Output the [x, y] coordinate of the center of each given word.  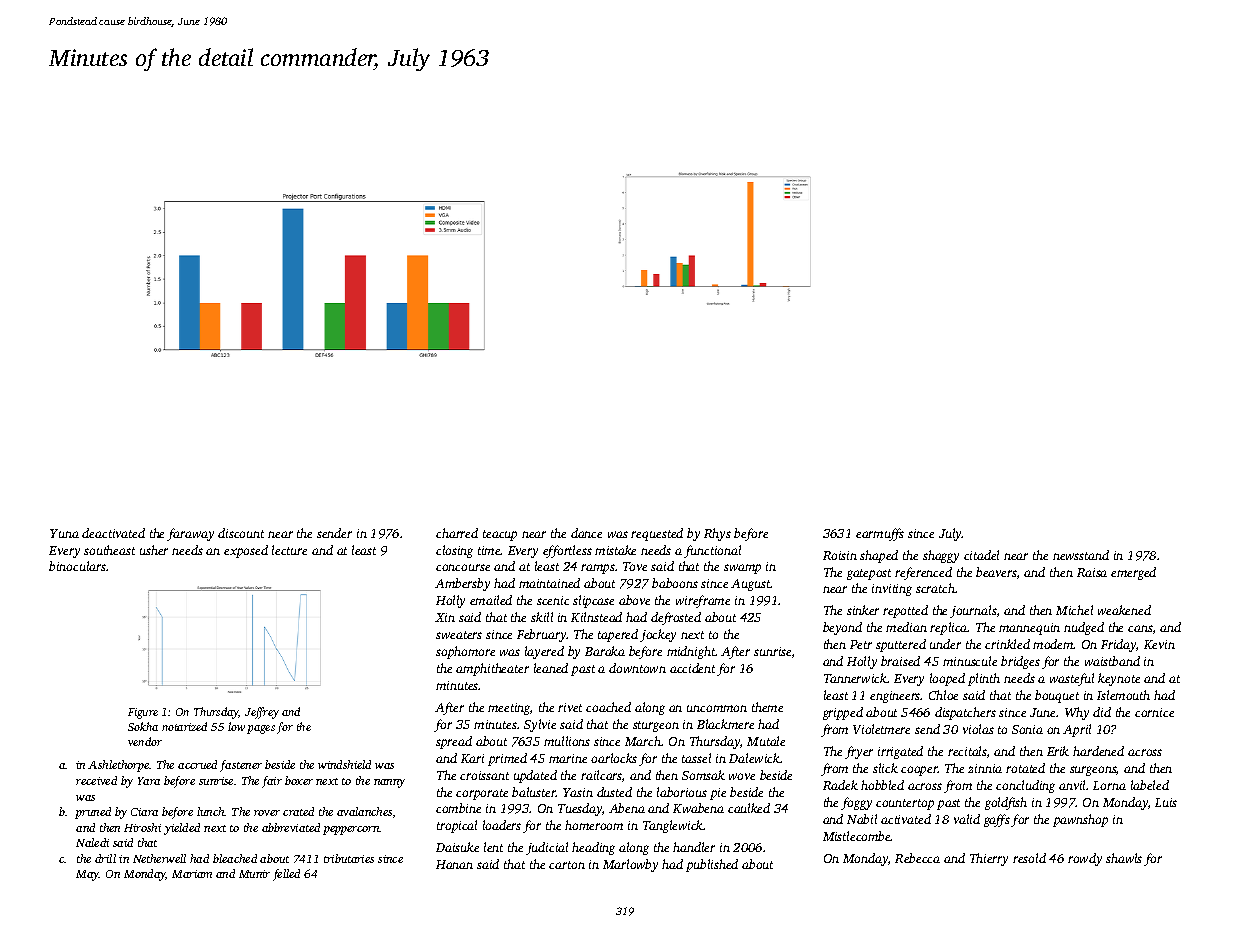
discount [241, 533]
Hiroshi [142, 827]
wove [742, 776]
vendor [145, 741]
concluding [1025, 786]
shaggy [941, 556]
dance [586, 533]
